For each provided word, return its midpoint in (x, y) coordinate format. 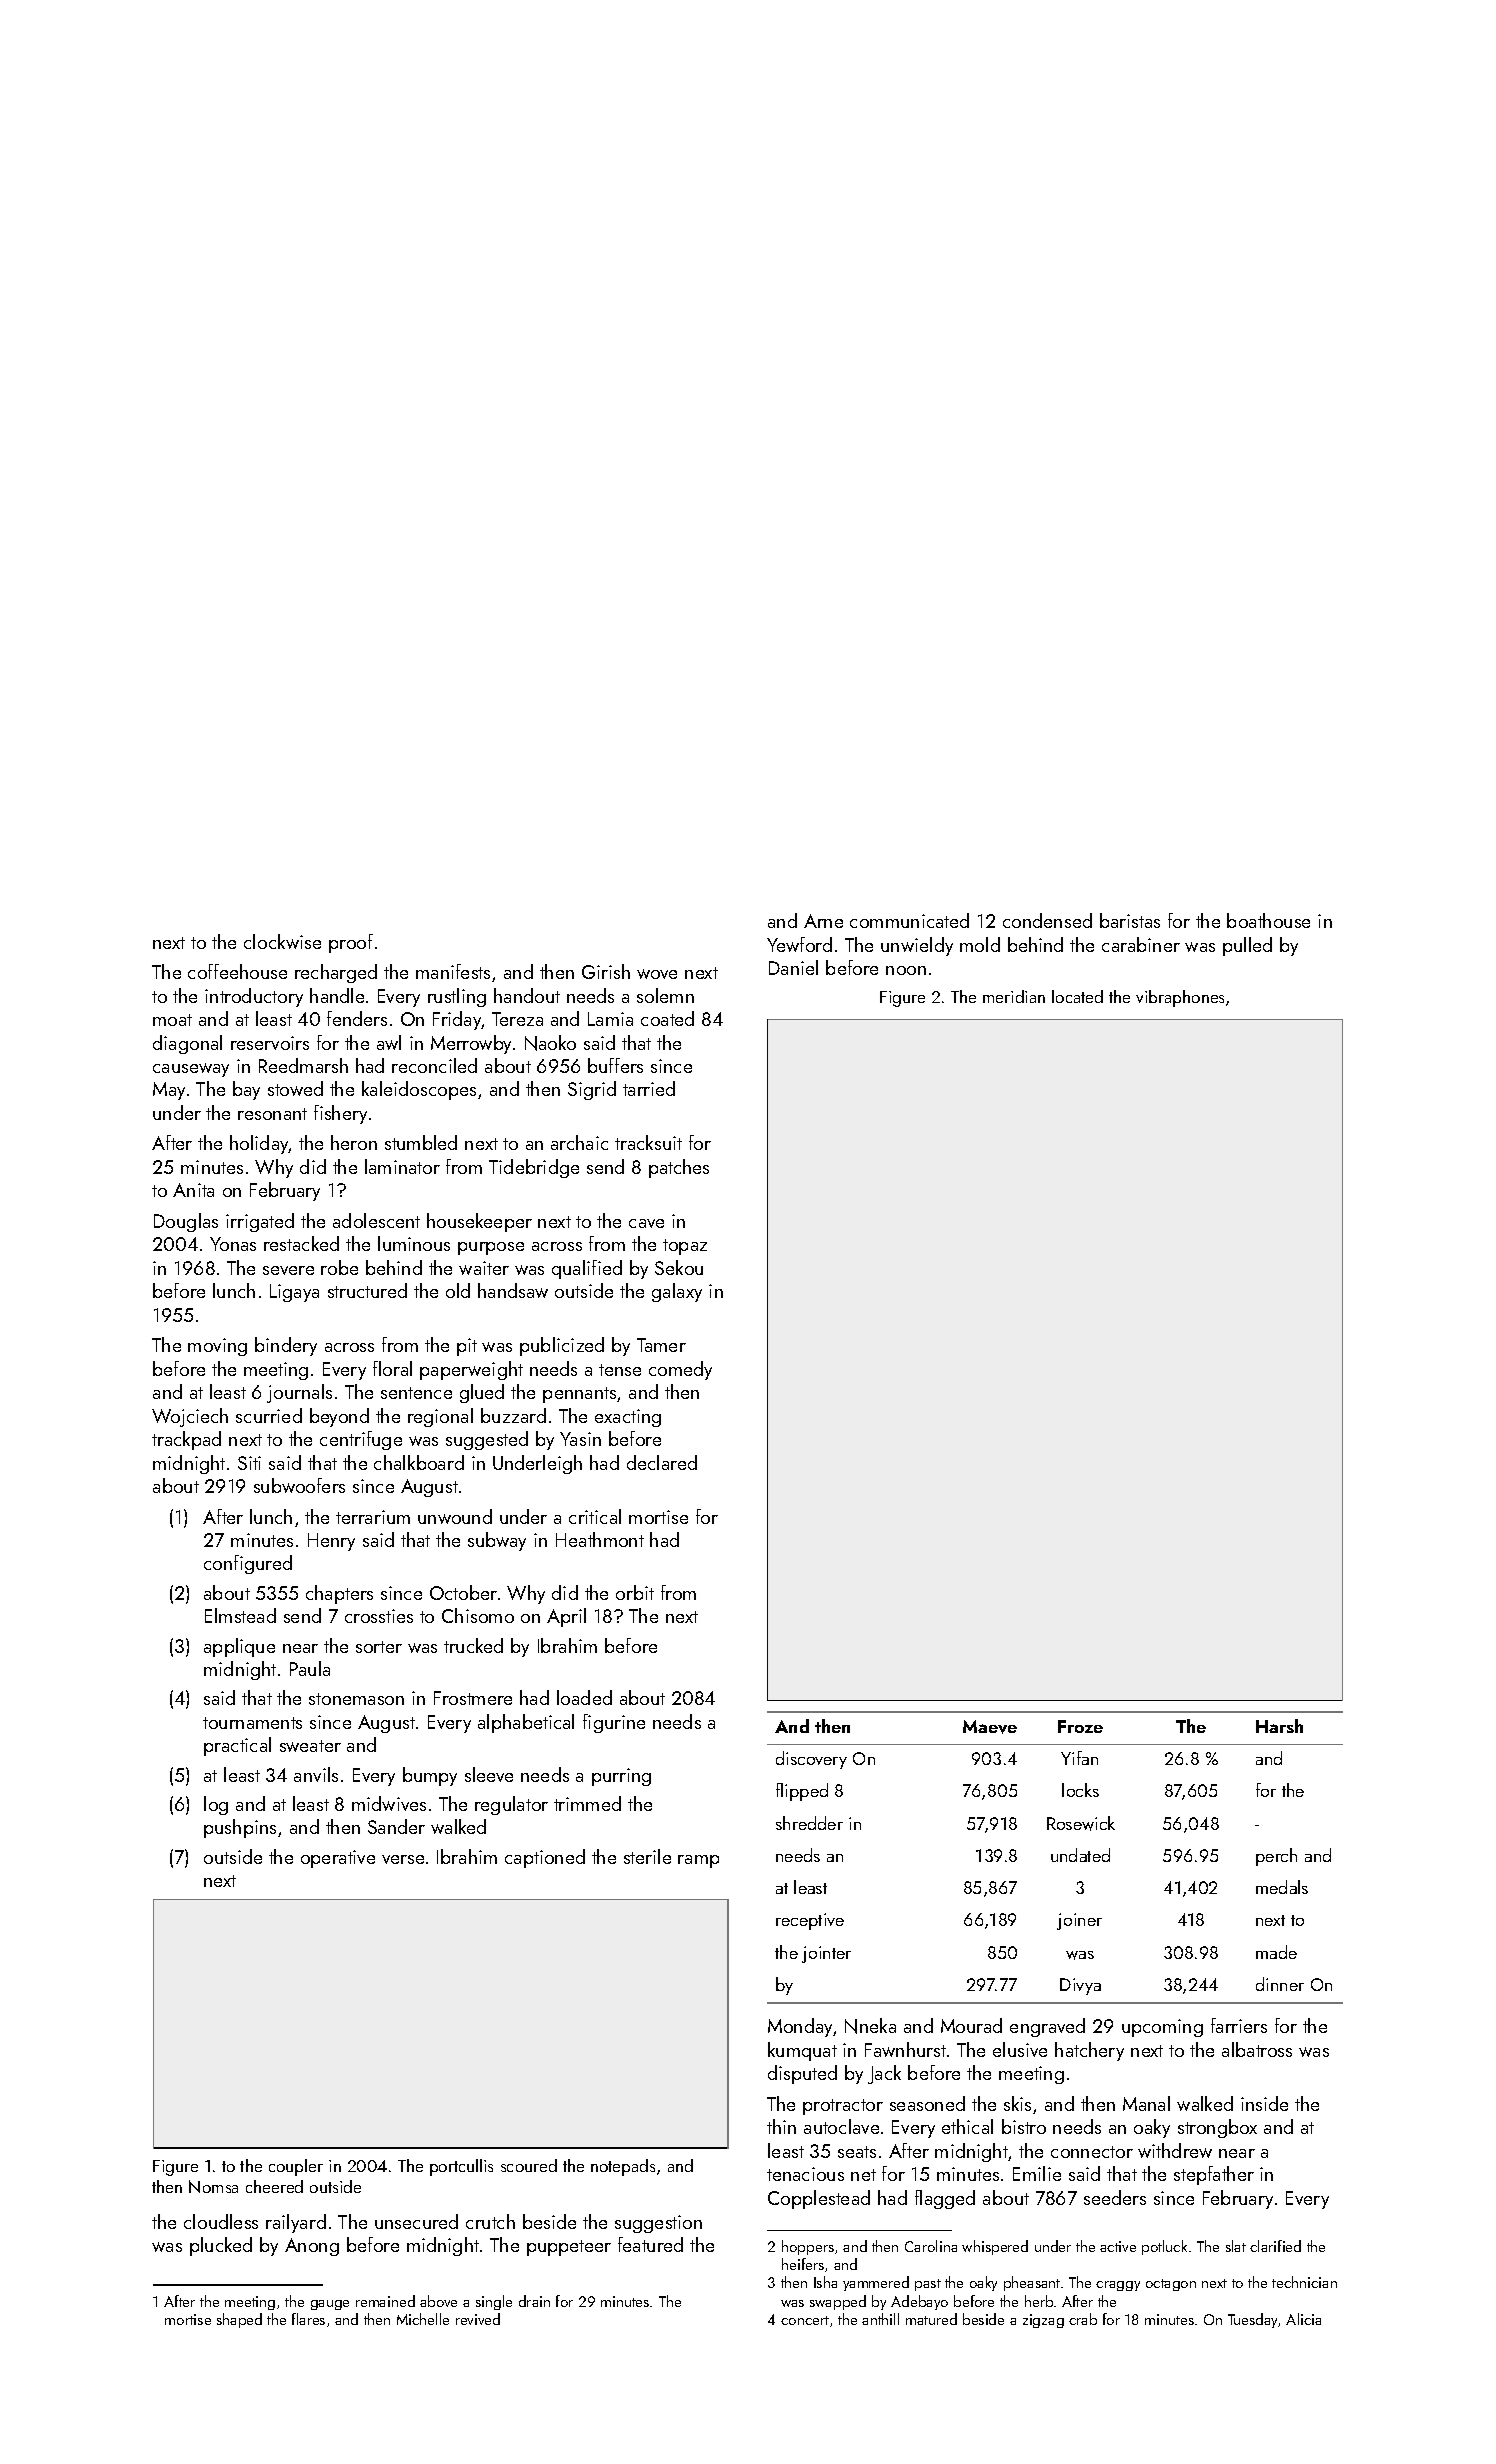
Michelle (423, 2319)
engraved (1047, 2027)
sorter (379, 1647)
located (1077, 996)
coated (667, 1018)
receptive (810, 1921)
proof (351, 943)
